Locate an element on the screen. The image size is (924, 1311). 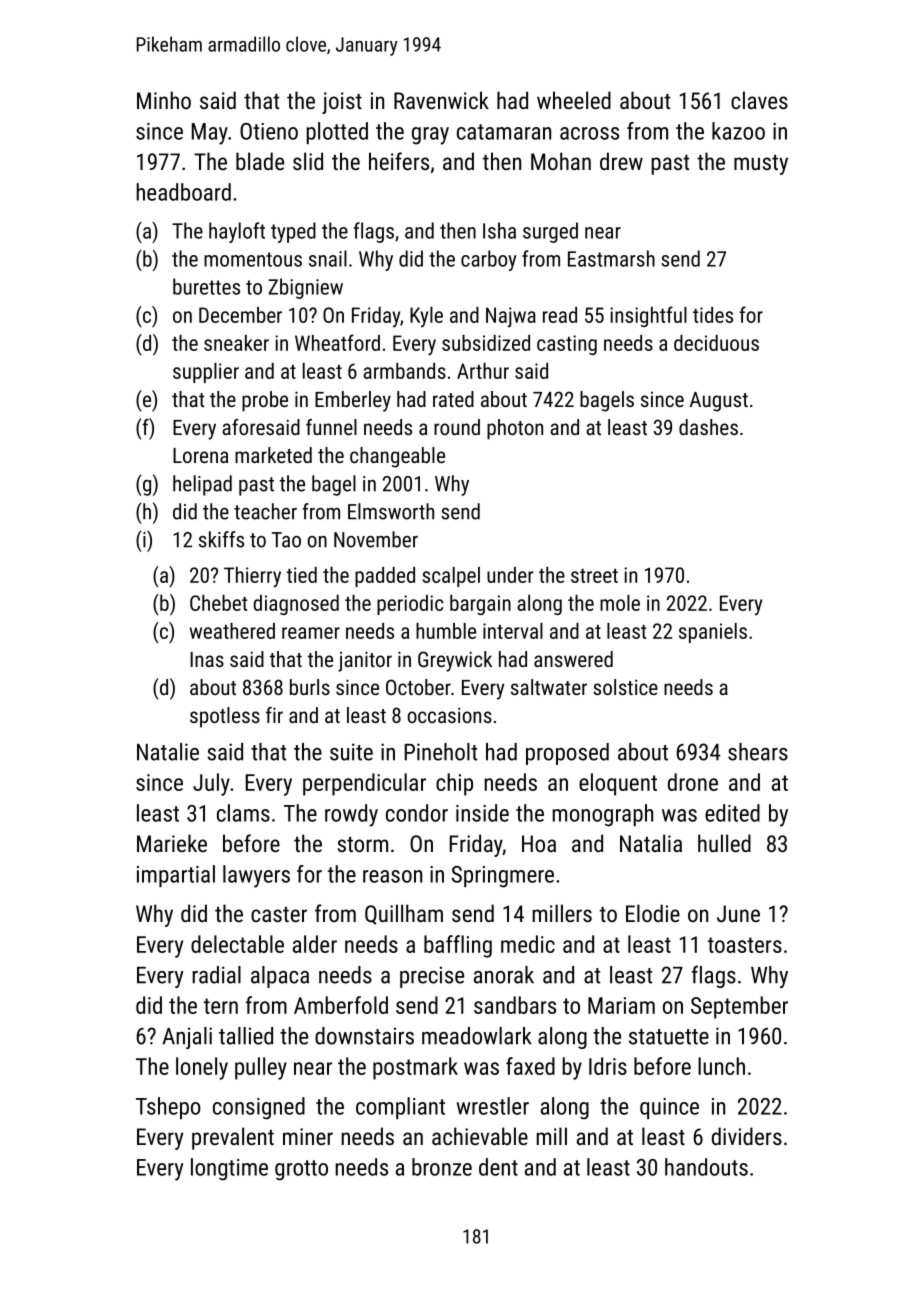
sneaker is located at coordinates (236, 343).
